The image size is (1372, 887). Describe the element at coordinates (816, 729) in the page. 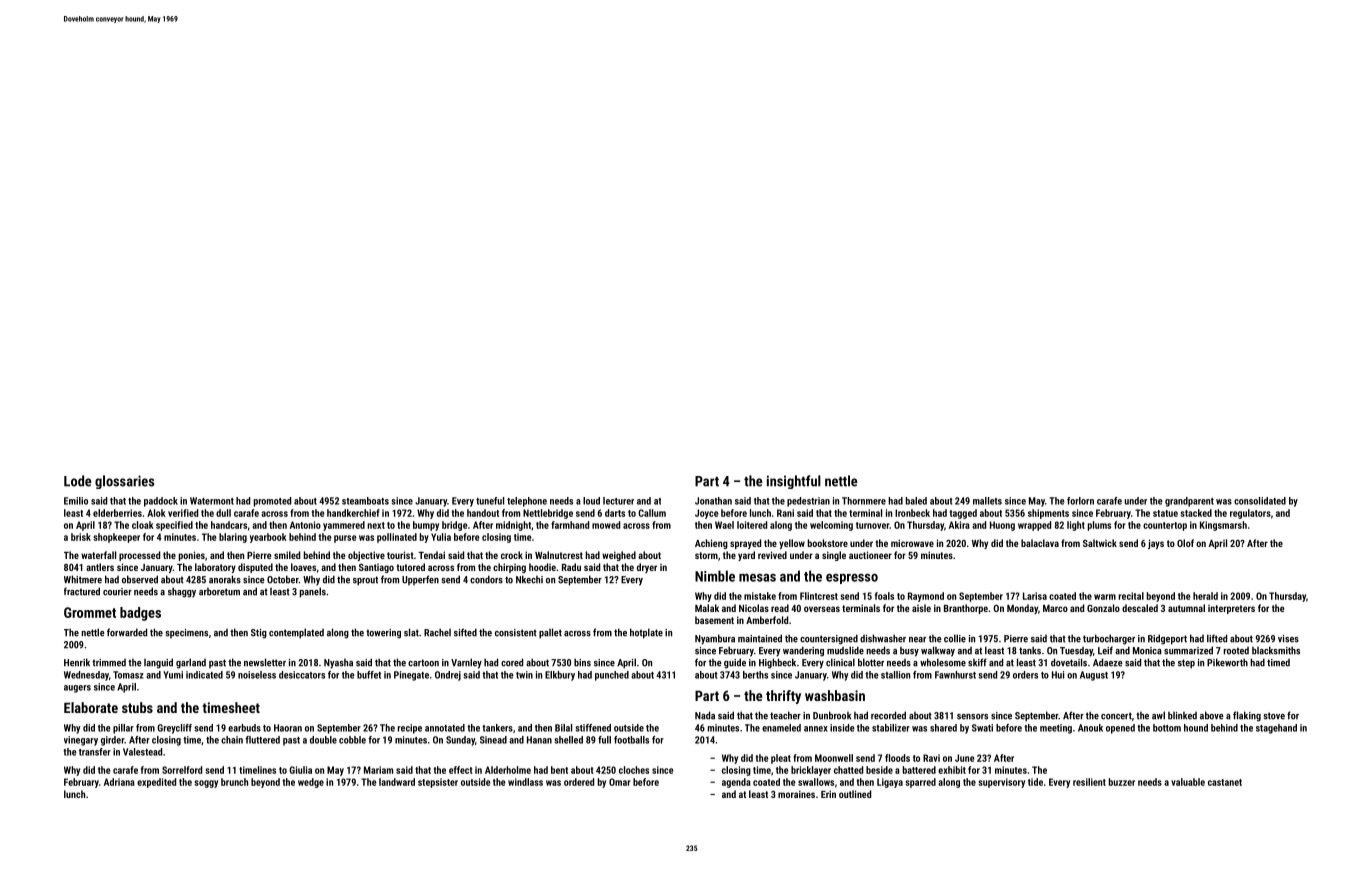

I see `annex` at that location.
